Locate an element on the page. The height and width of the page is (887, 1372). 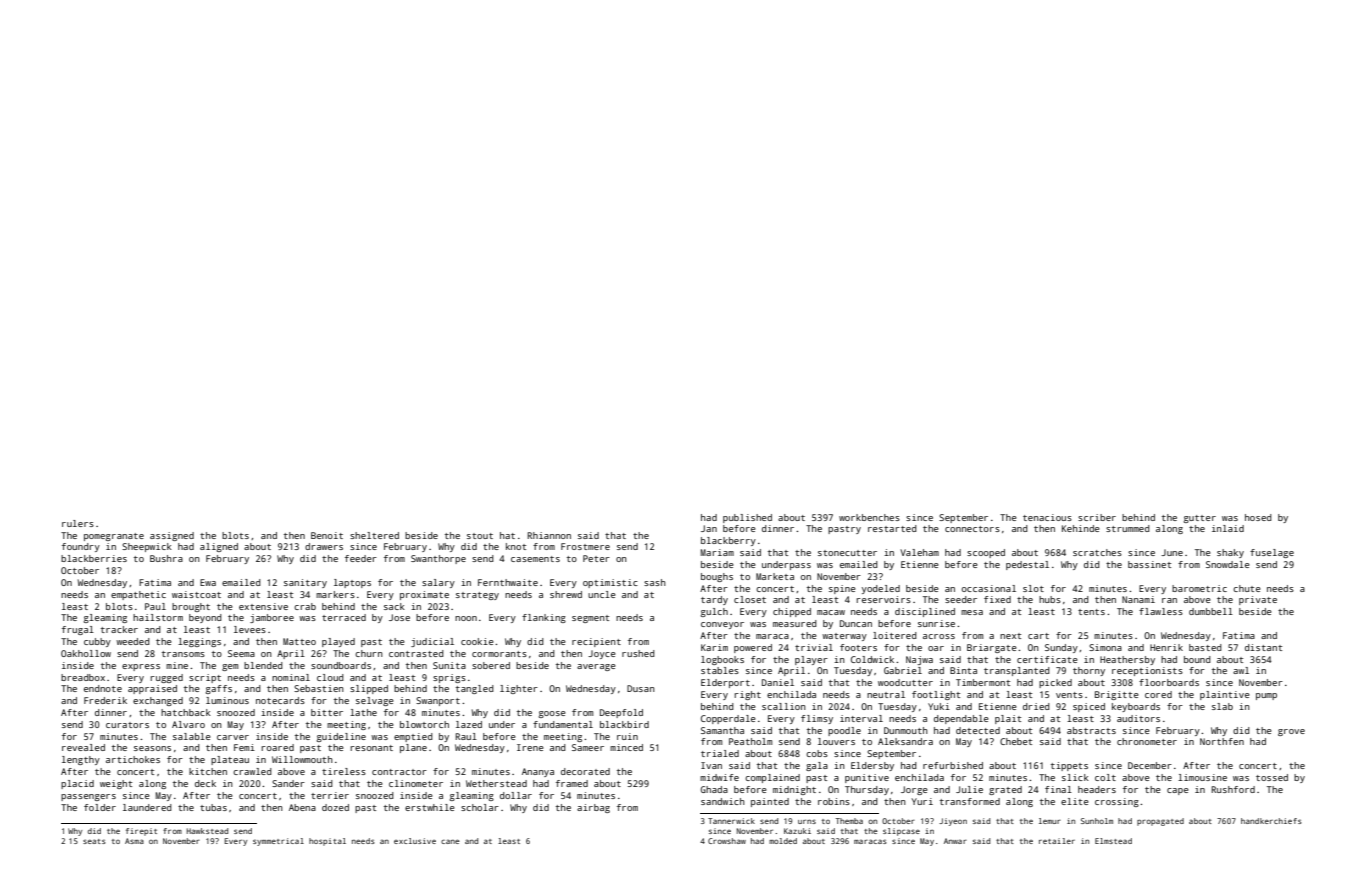
seasons is located at coordinates (152, 748).
